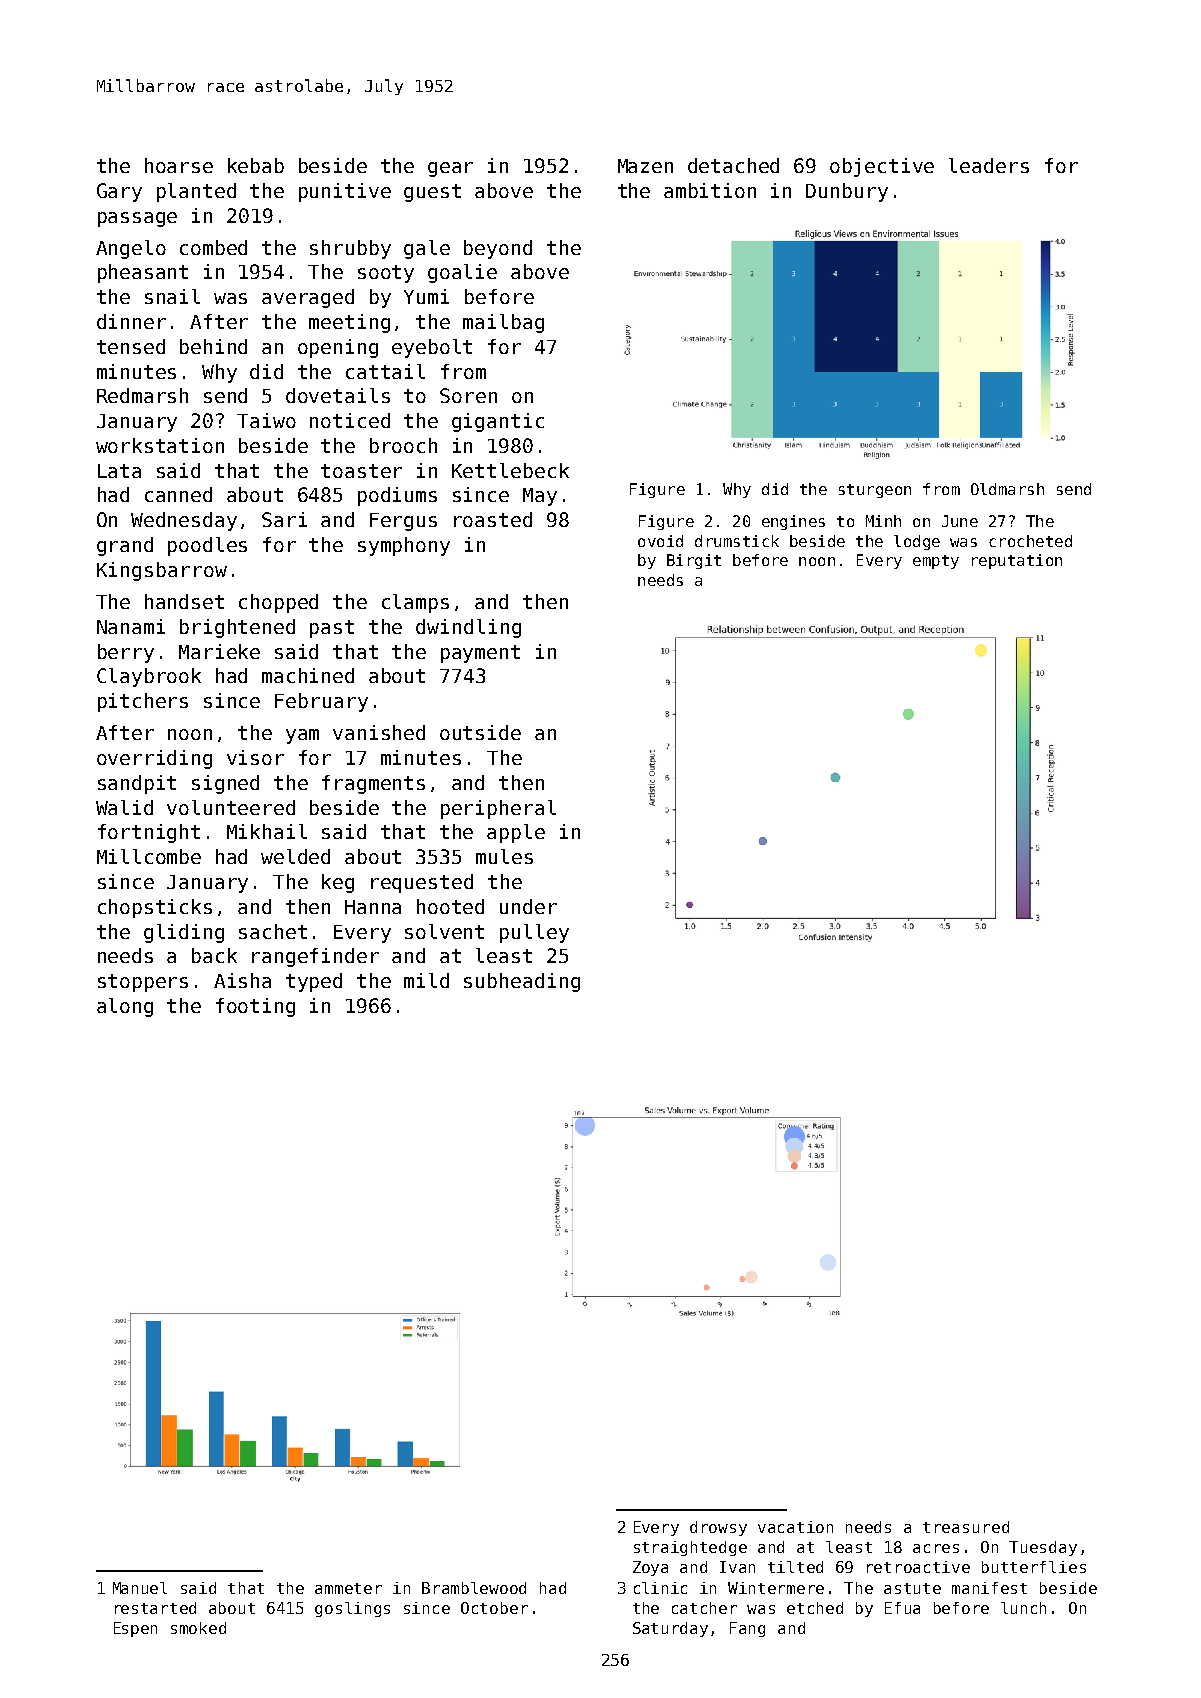  I want to click on leaders, so click(989, 165).
